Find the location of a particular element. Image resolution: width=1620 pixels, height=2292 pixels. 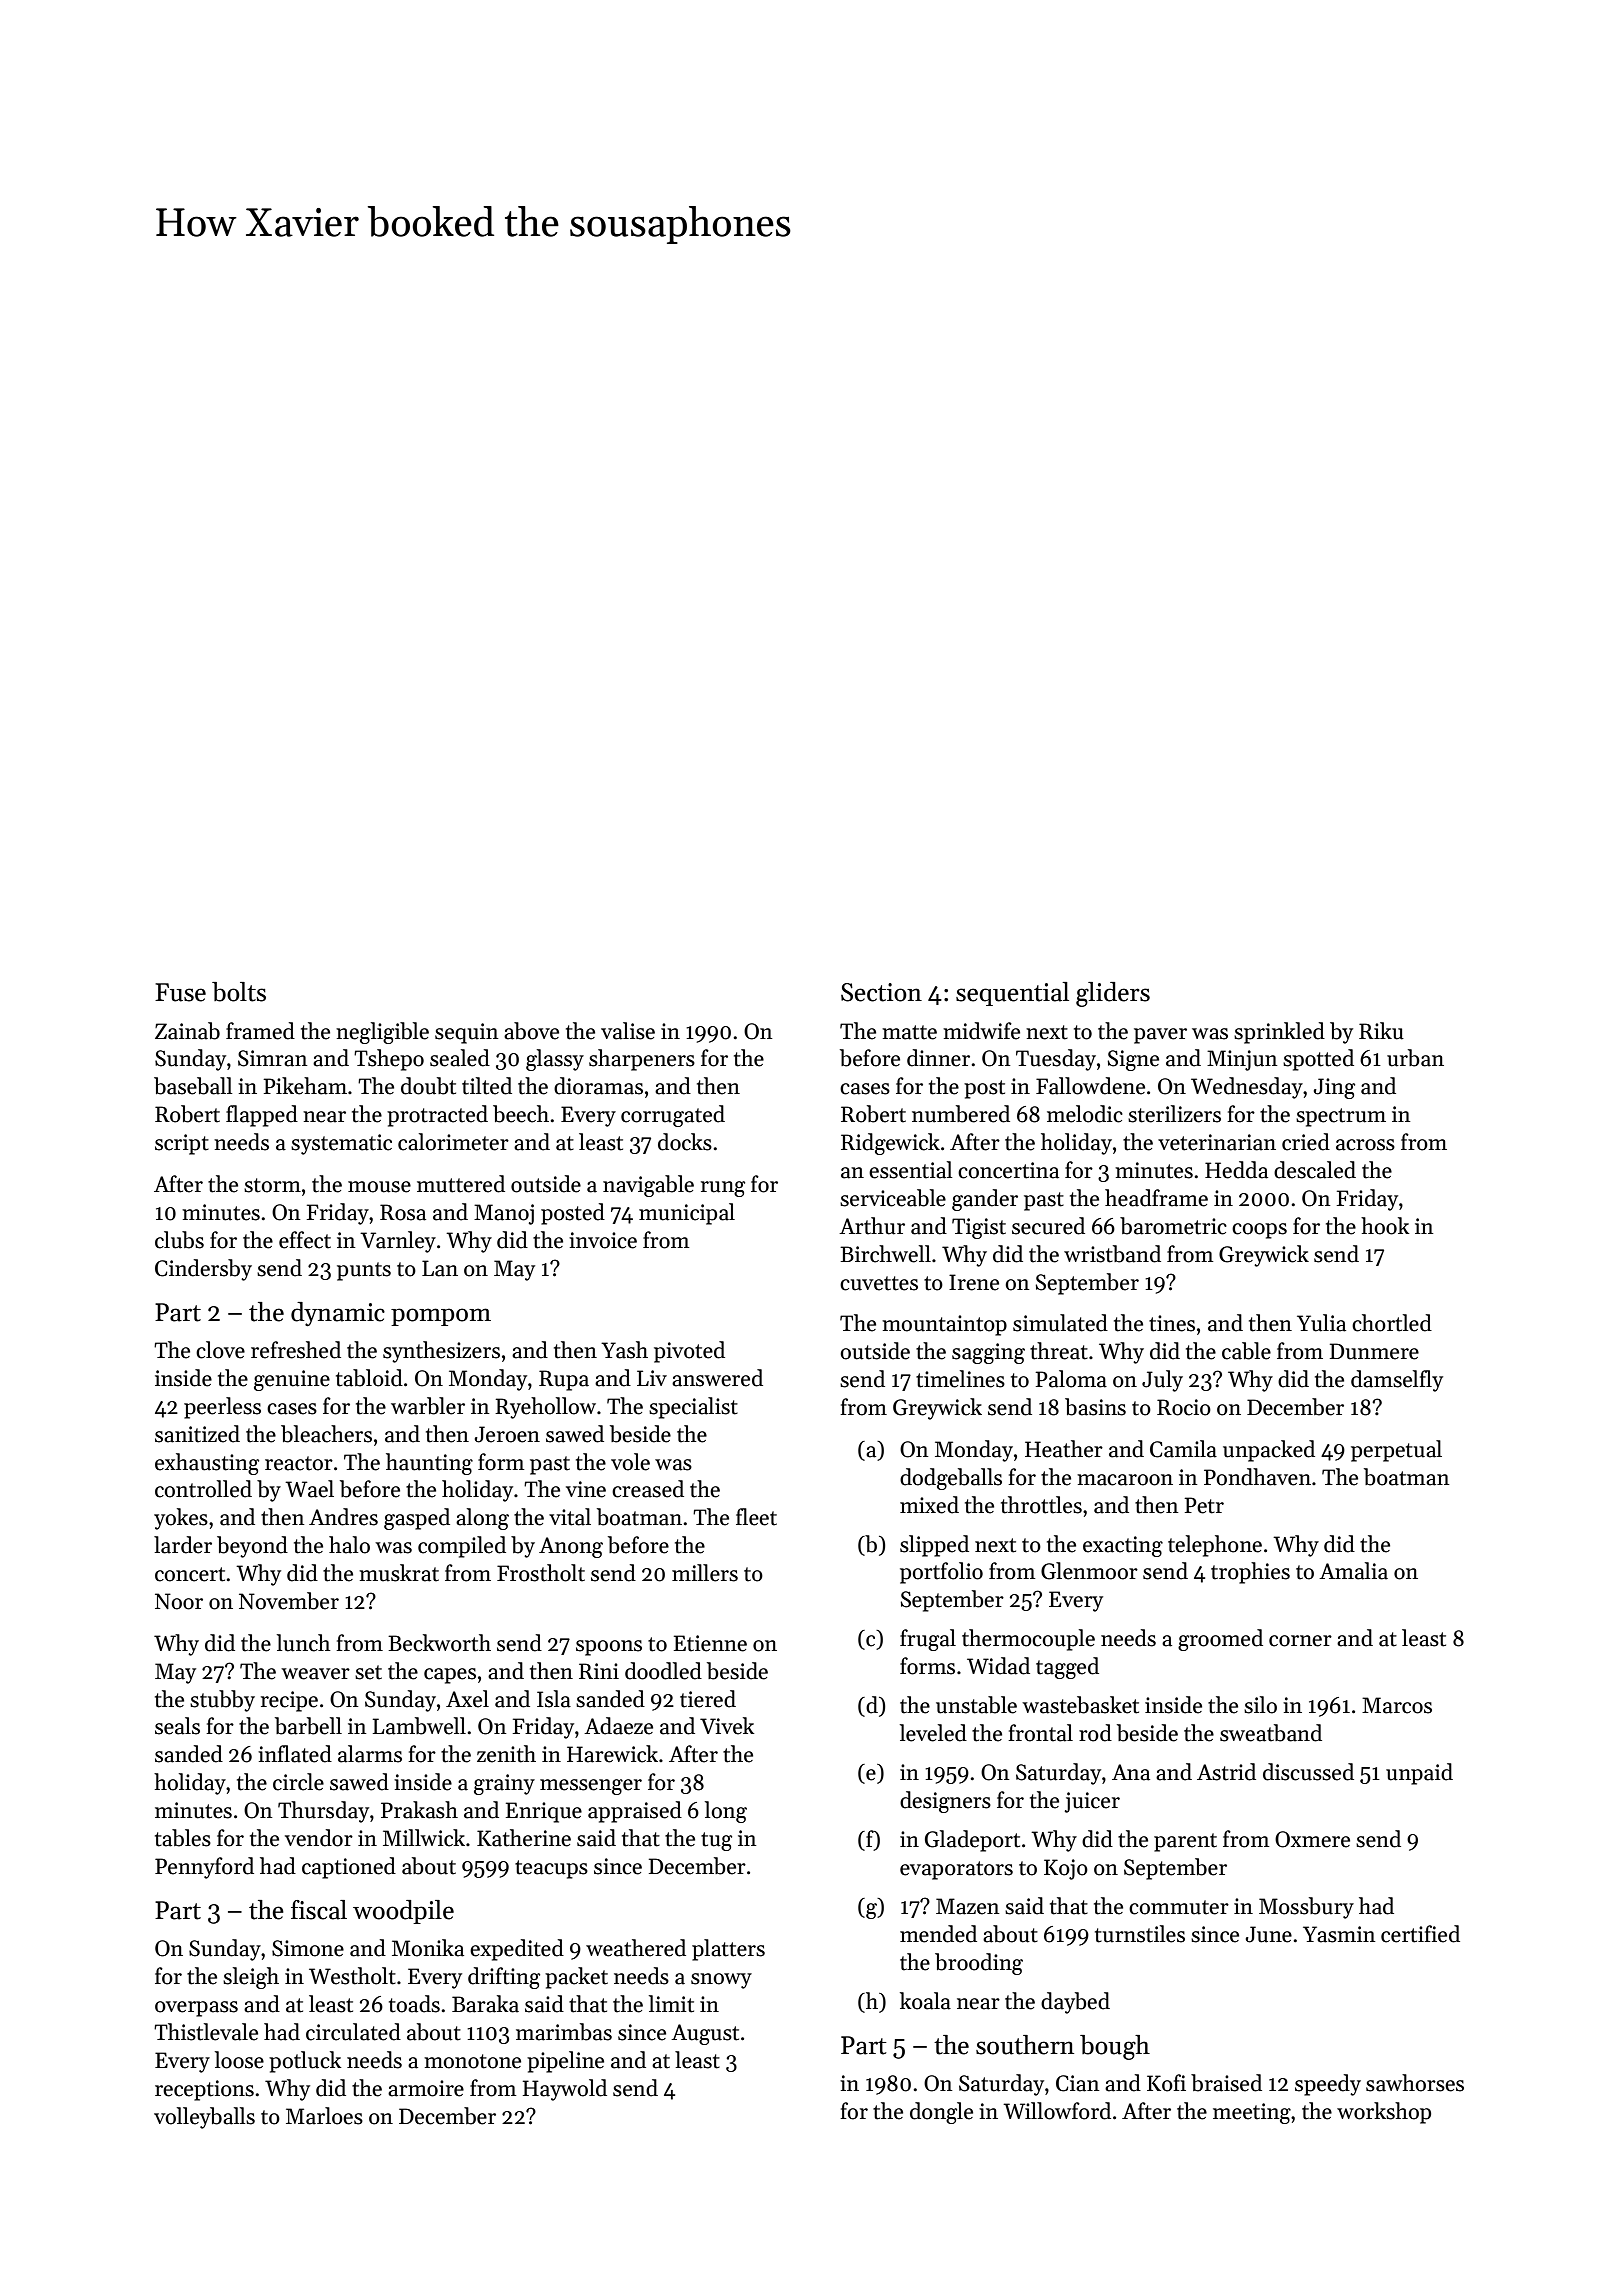

bough is located at coordinates (1115, 2047).
